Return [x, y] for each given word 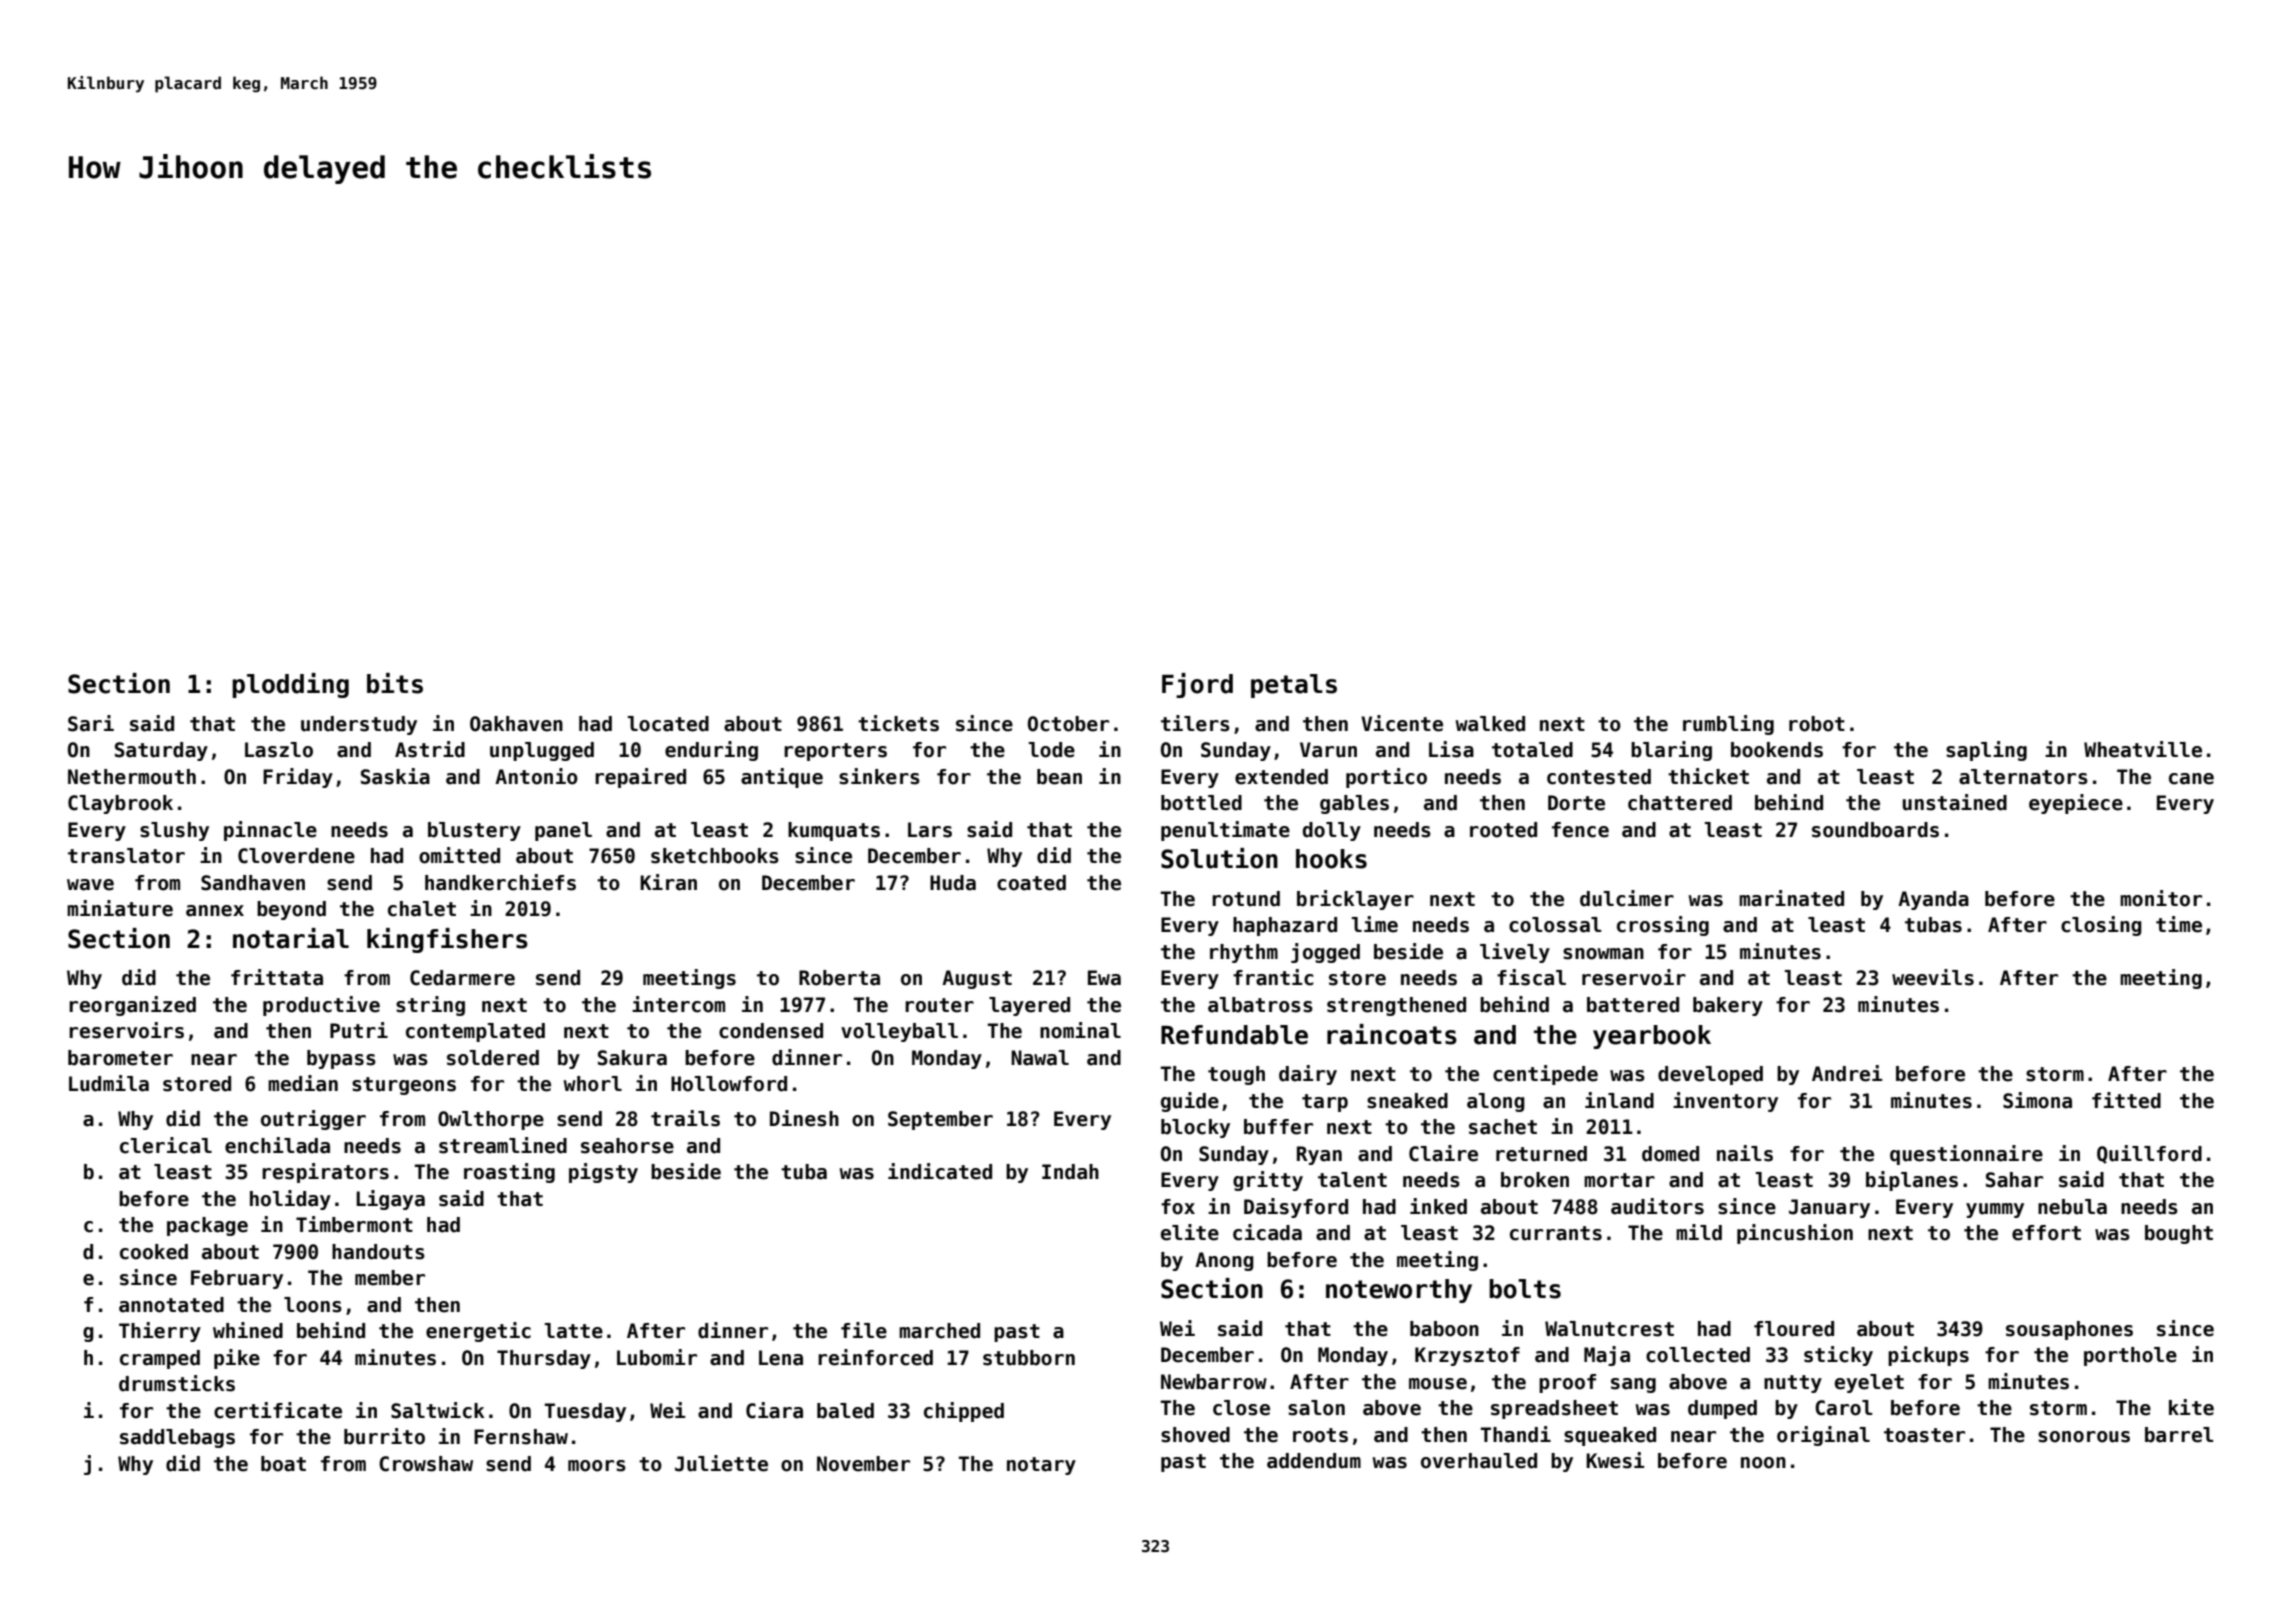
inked [1438, 1206]
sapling [1986, 751]
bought [2179, 1234]
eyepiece [2076, 804]
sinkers [879, 776]
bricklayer [1355, 900]
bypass [341, 1059]
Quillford [2149, 1154]
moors [597, 1466]
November [863, 1464]
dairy [1308, 1075]
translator [126, 856]
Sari [91, 723]
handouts [378, 1252]
